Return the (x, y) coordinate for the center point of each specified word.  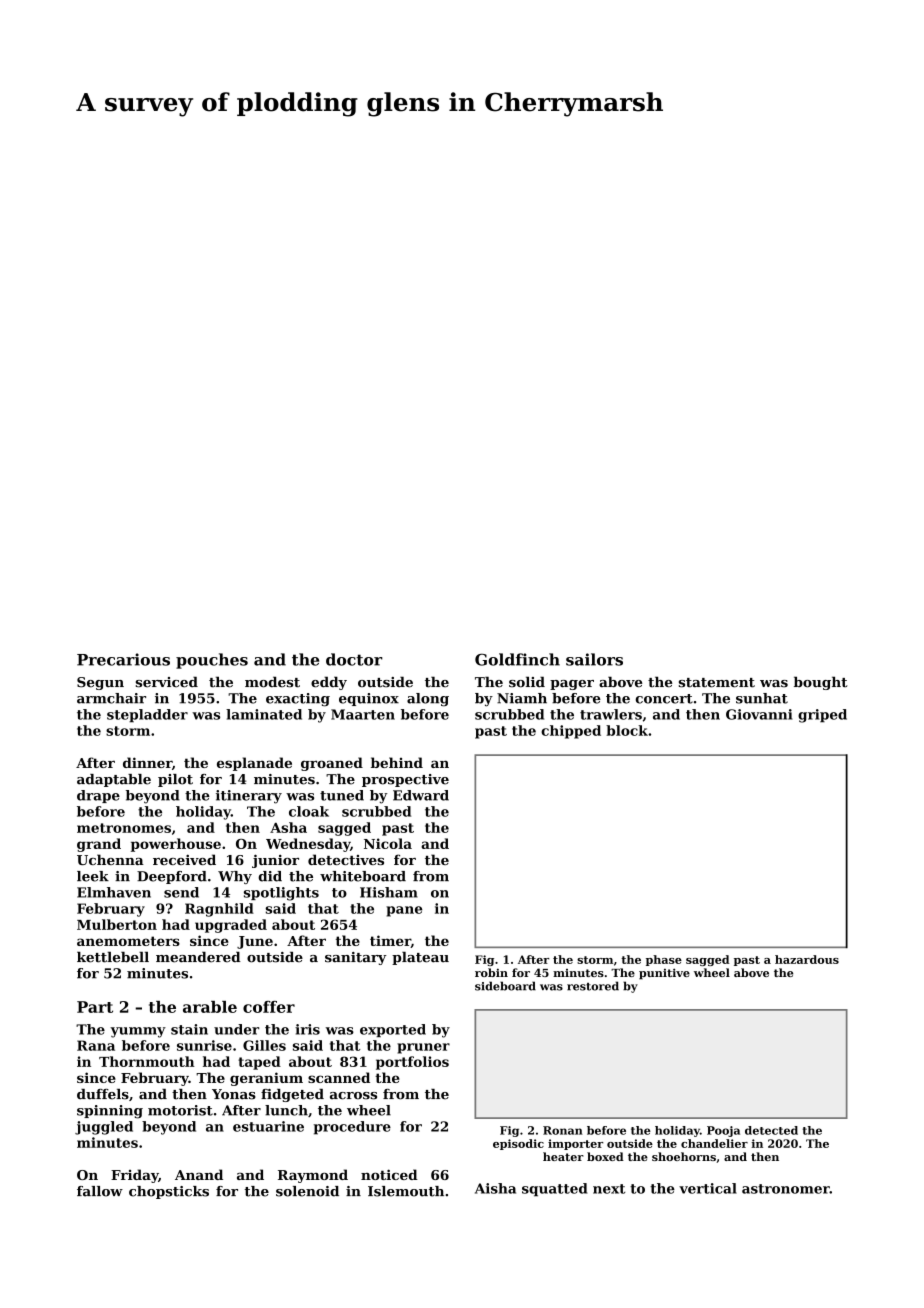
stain (189, 1029)
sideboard (505, 986)
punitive (664, 974)
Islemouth (406, 1191)
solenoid (307, 1191)
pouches (212, 661)
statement (717, 683)
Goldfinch (517, 659)
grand (99, 845)
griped (822, 716)
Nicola (388, 843)
